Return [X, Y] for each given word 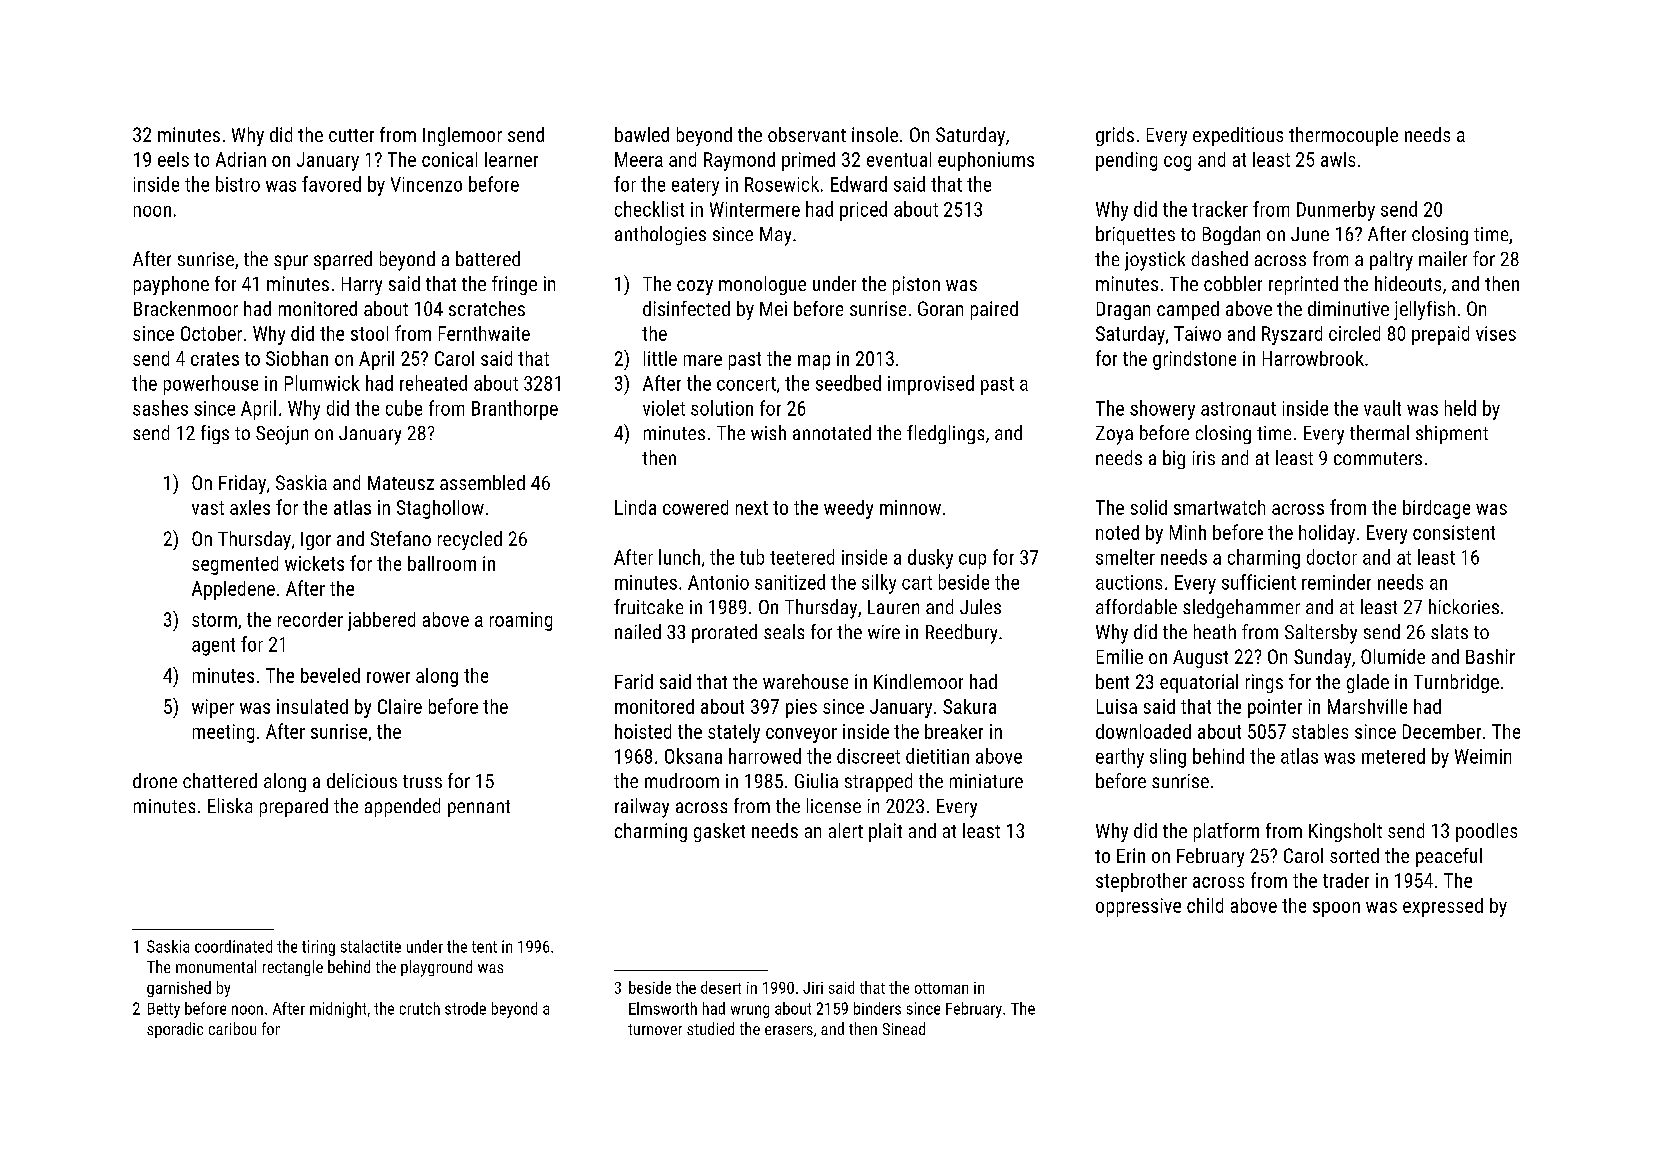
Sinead [904, 1028]
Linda [635, 507]
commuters [1378, 458]
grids [1115, 136]
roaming [521, 621]
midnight [338, 1010]
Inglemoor [462, 136]
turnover [655, 1029]
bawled [642, 134]
